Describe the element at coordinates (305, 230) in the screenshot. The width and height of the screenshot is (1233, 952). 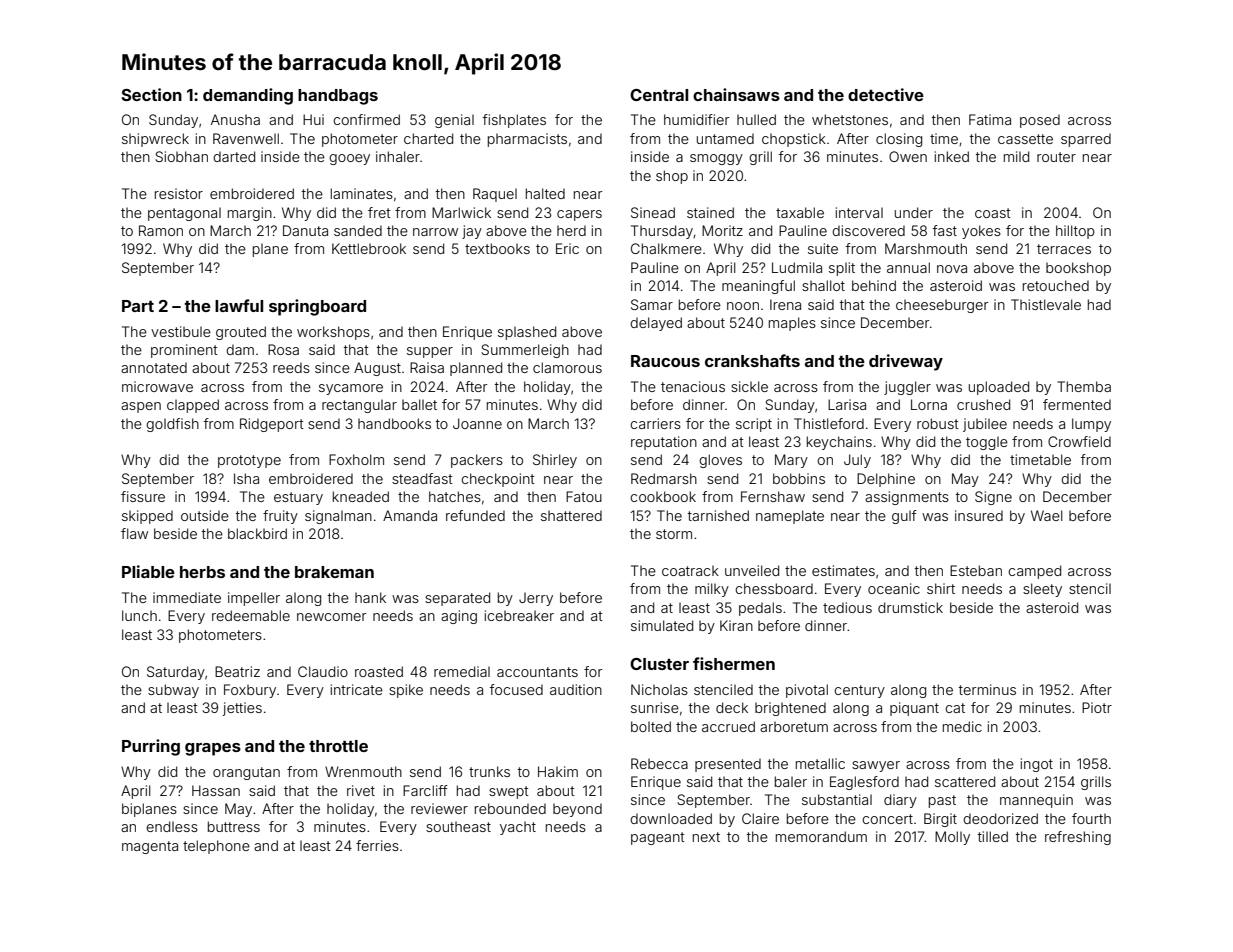
I see `Danuta` at that location.
